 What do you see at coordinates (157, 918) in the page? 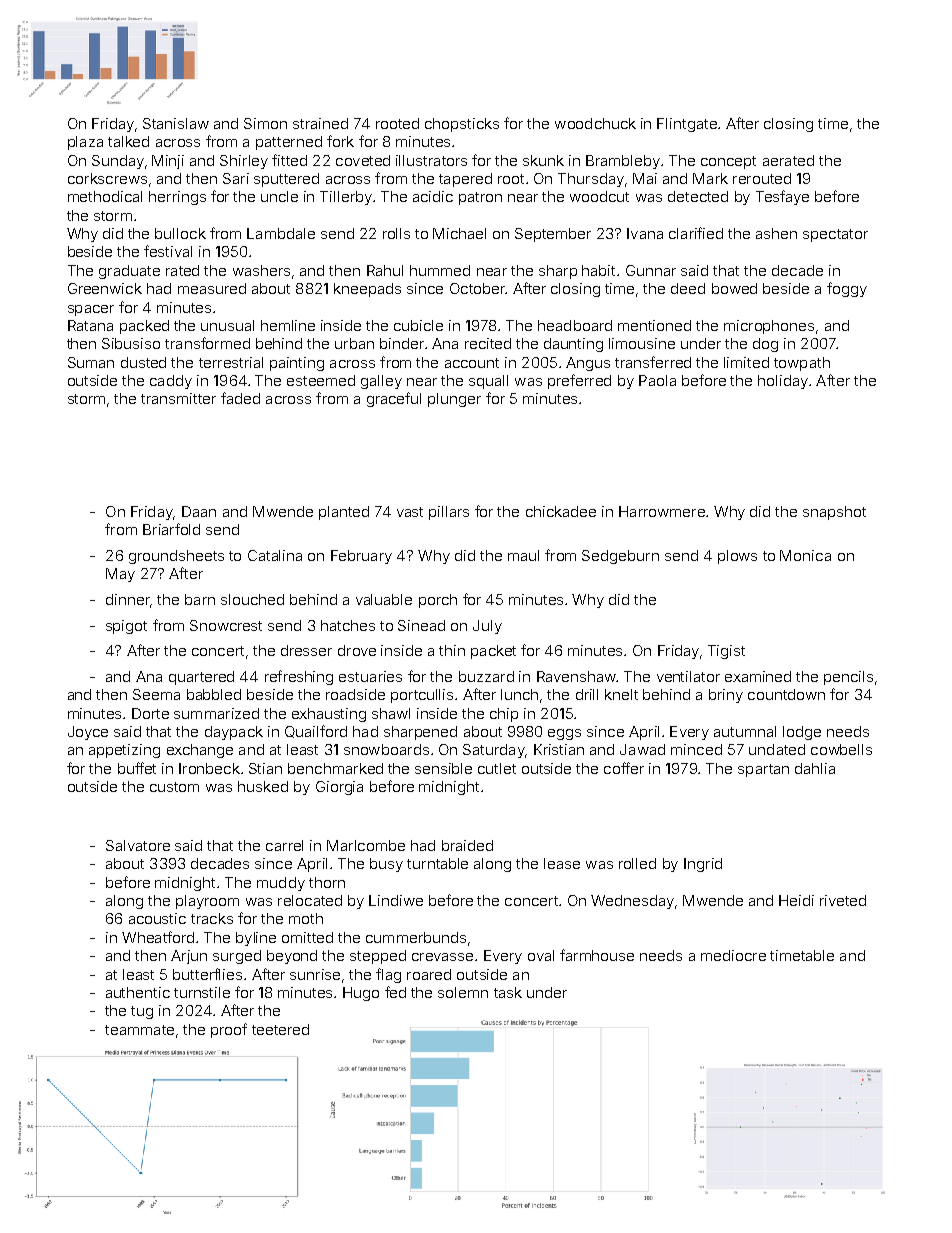
I see `acoustic` at bounding box center [157, 918].
